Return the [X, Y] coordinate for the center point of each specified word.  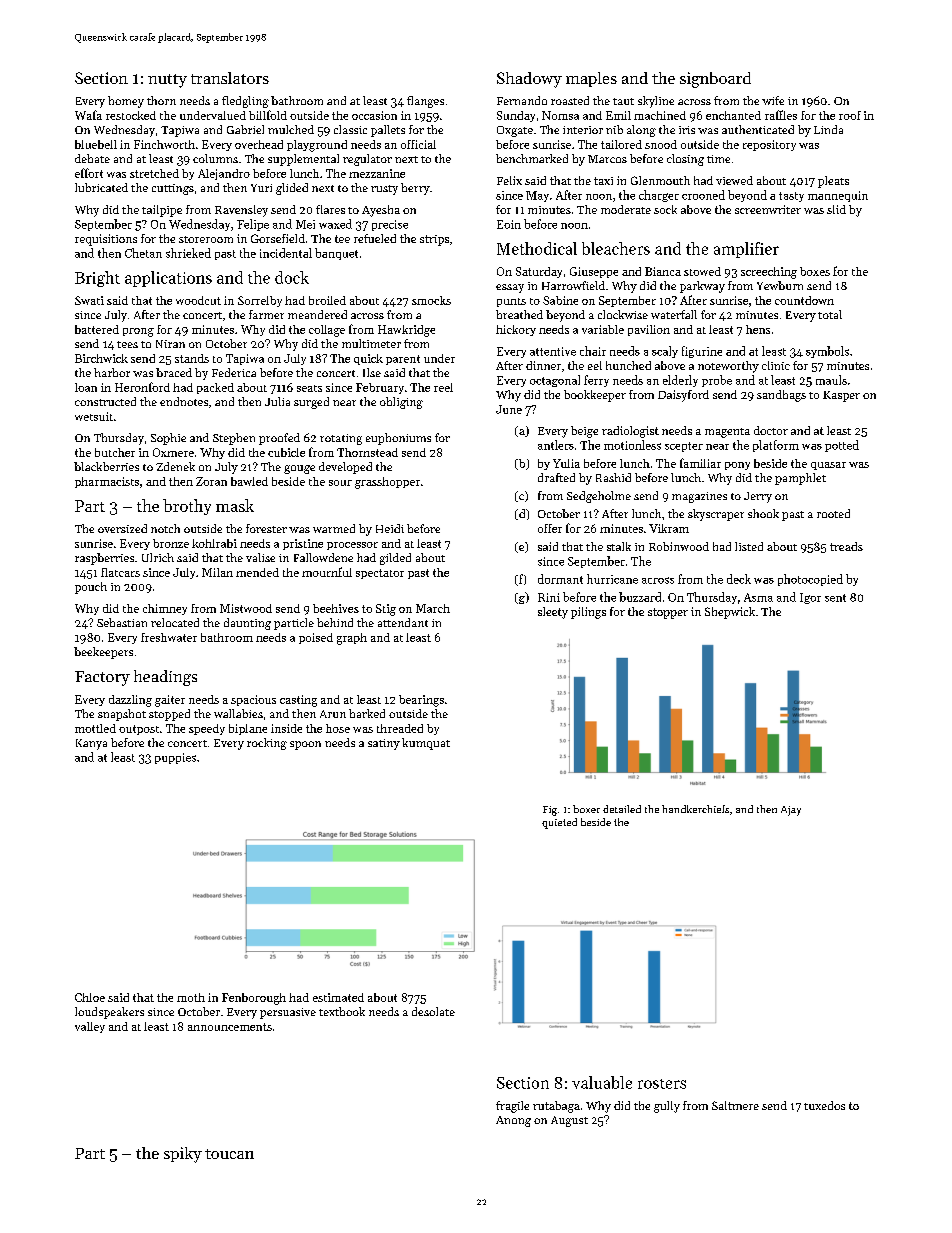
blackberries [106, 466]
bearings [421, 701]
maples [591, 79]
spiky [183, 1155]
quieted [559, 823]
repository [769, 145]
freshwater [169, 637]
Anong [513, 1121]
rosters [662, 1084]
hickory [516, 330]
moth [191, 997]
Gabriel [245, 129]
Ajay [791, 811]
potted [842, 446]
